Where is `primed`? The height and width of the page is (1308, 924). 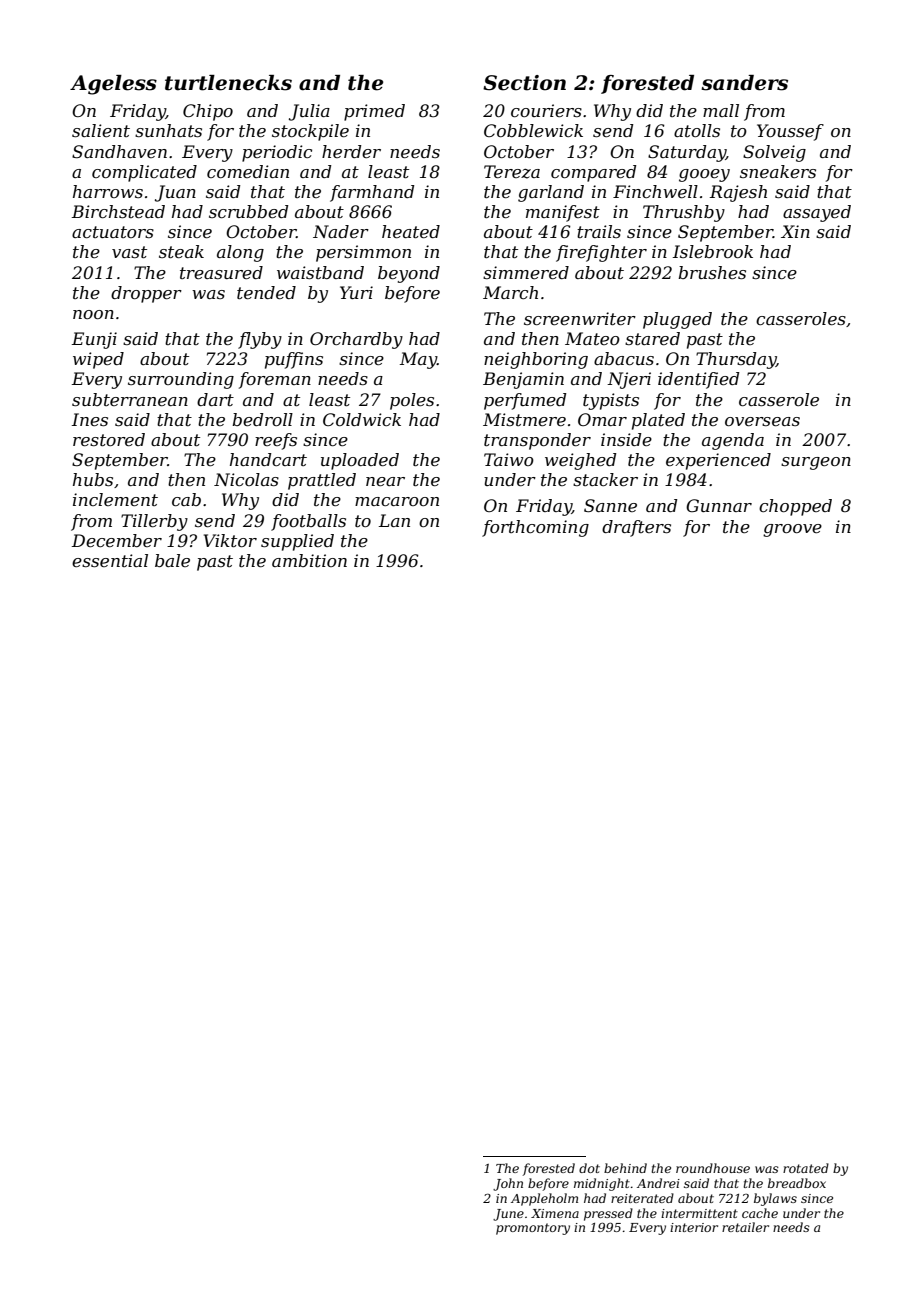
primed is located at coordinates (374, 112).
